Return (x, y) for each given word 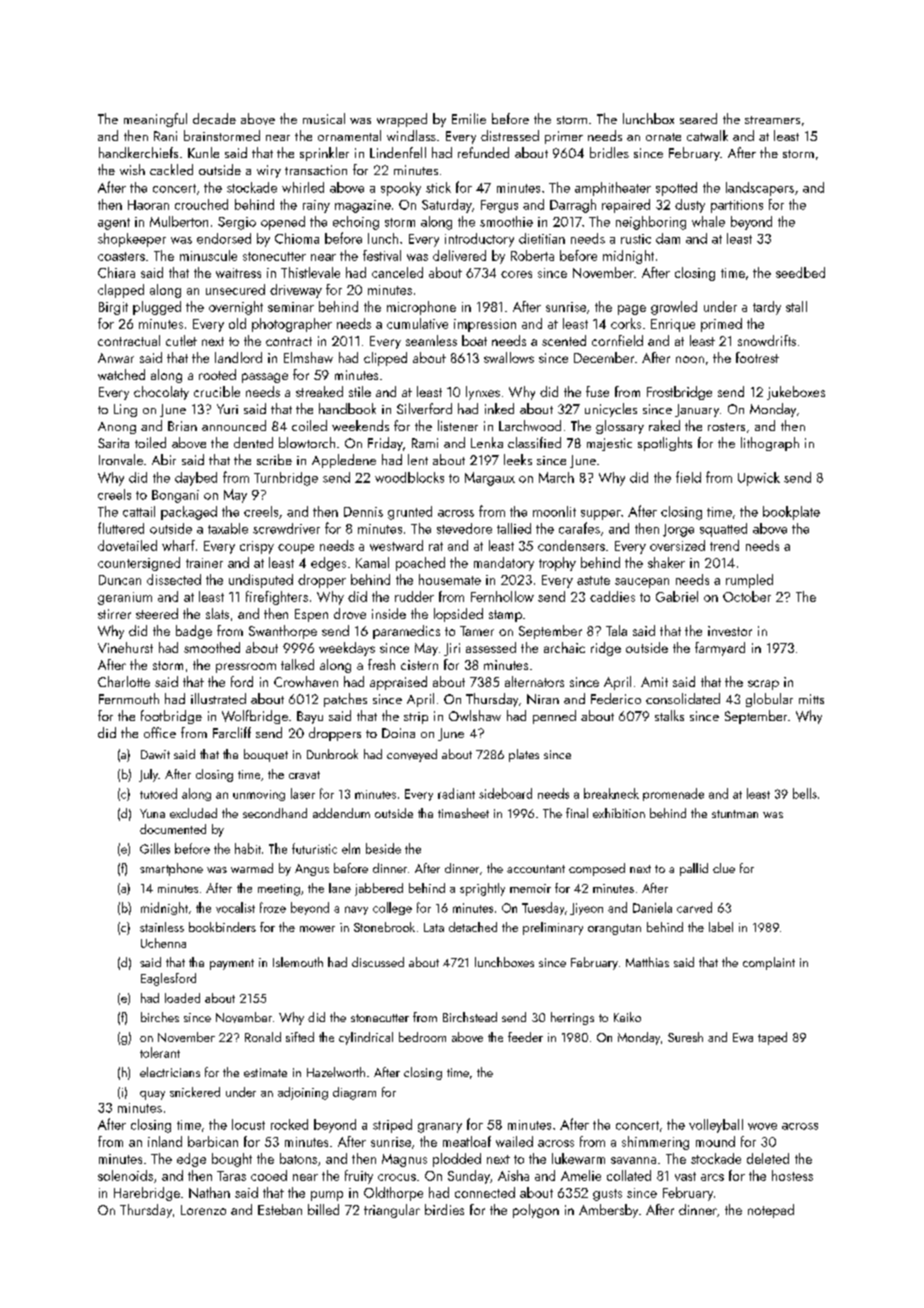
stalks (669, 715)
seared (698, 118)
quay (152, 1095)
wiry (269, 171)
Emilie (469, 118)
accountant (536, 869)
